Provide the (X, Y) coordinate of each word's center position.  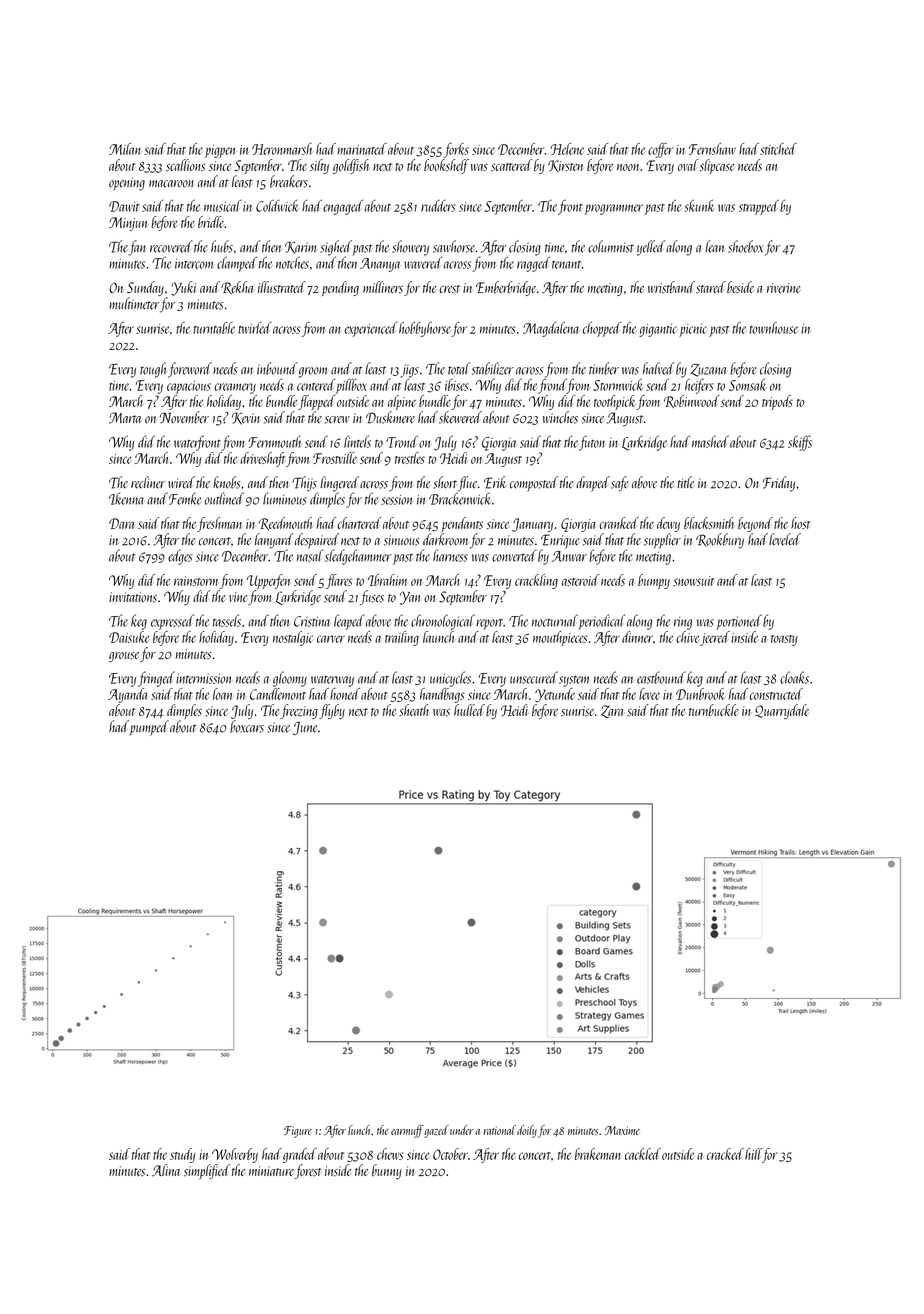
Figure (298, 1132)
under (461, 1130)
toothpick (615, 402)
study (182, 1155)
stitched (778, 149)
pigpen (220, 151)
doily (527, 1131)
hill (753, 1154)
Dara (121, 523)
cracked (725, 1154)
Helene (567, 149)
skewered (460, 417)
